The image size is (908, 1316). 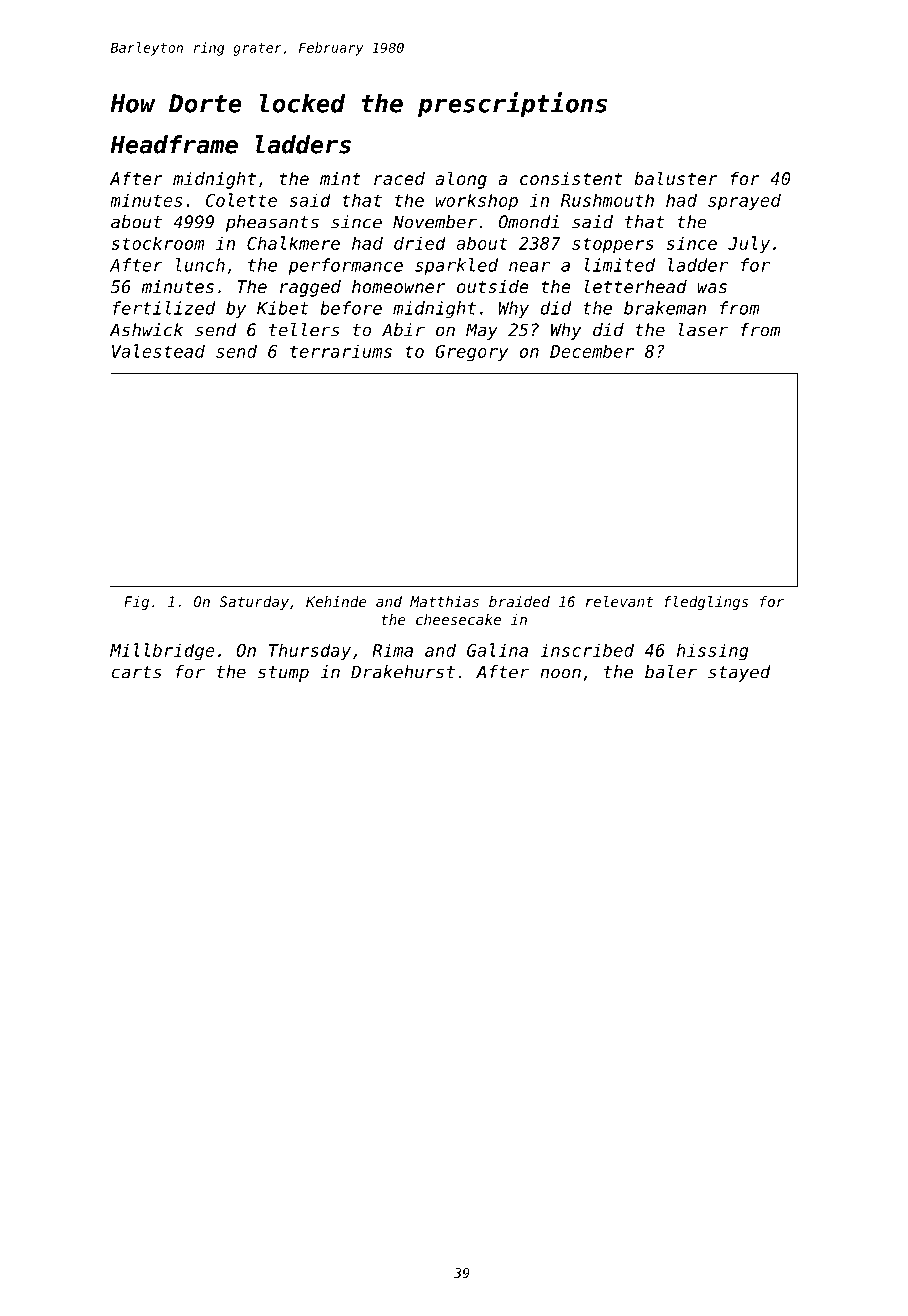 I want to click on braided, so click(x=519, y=601).
